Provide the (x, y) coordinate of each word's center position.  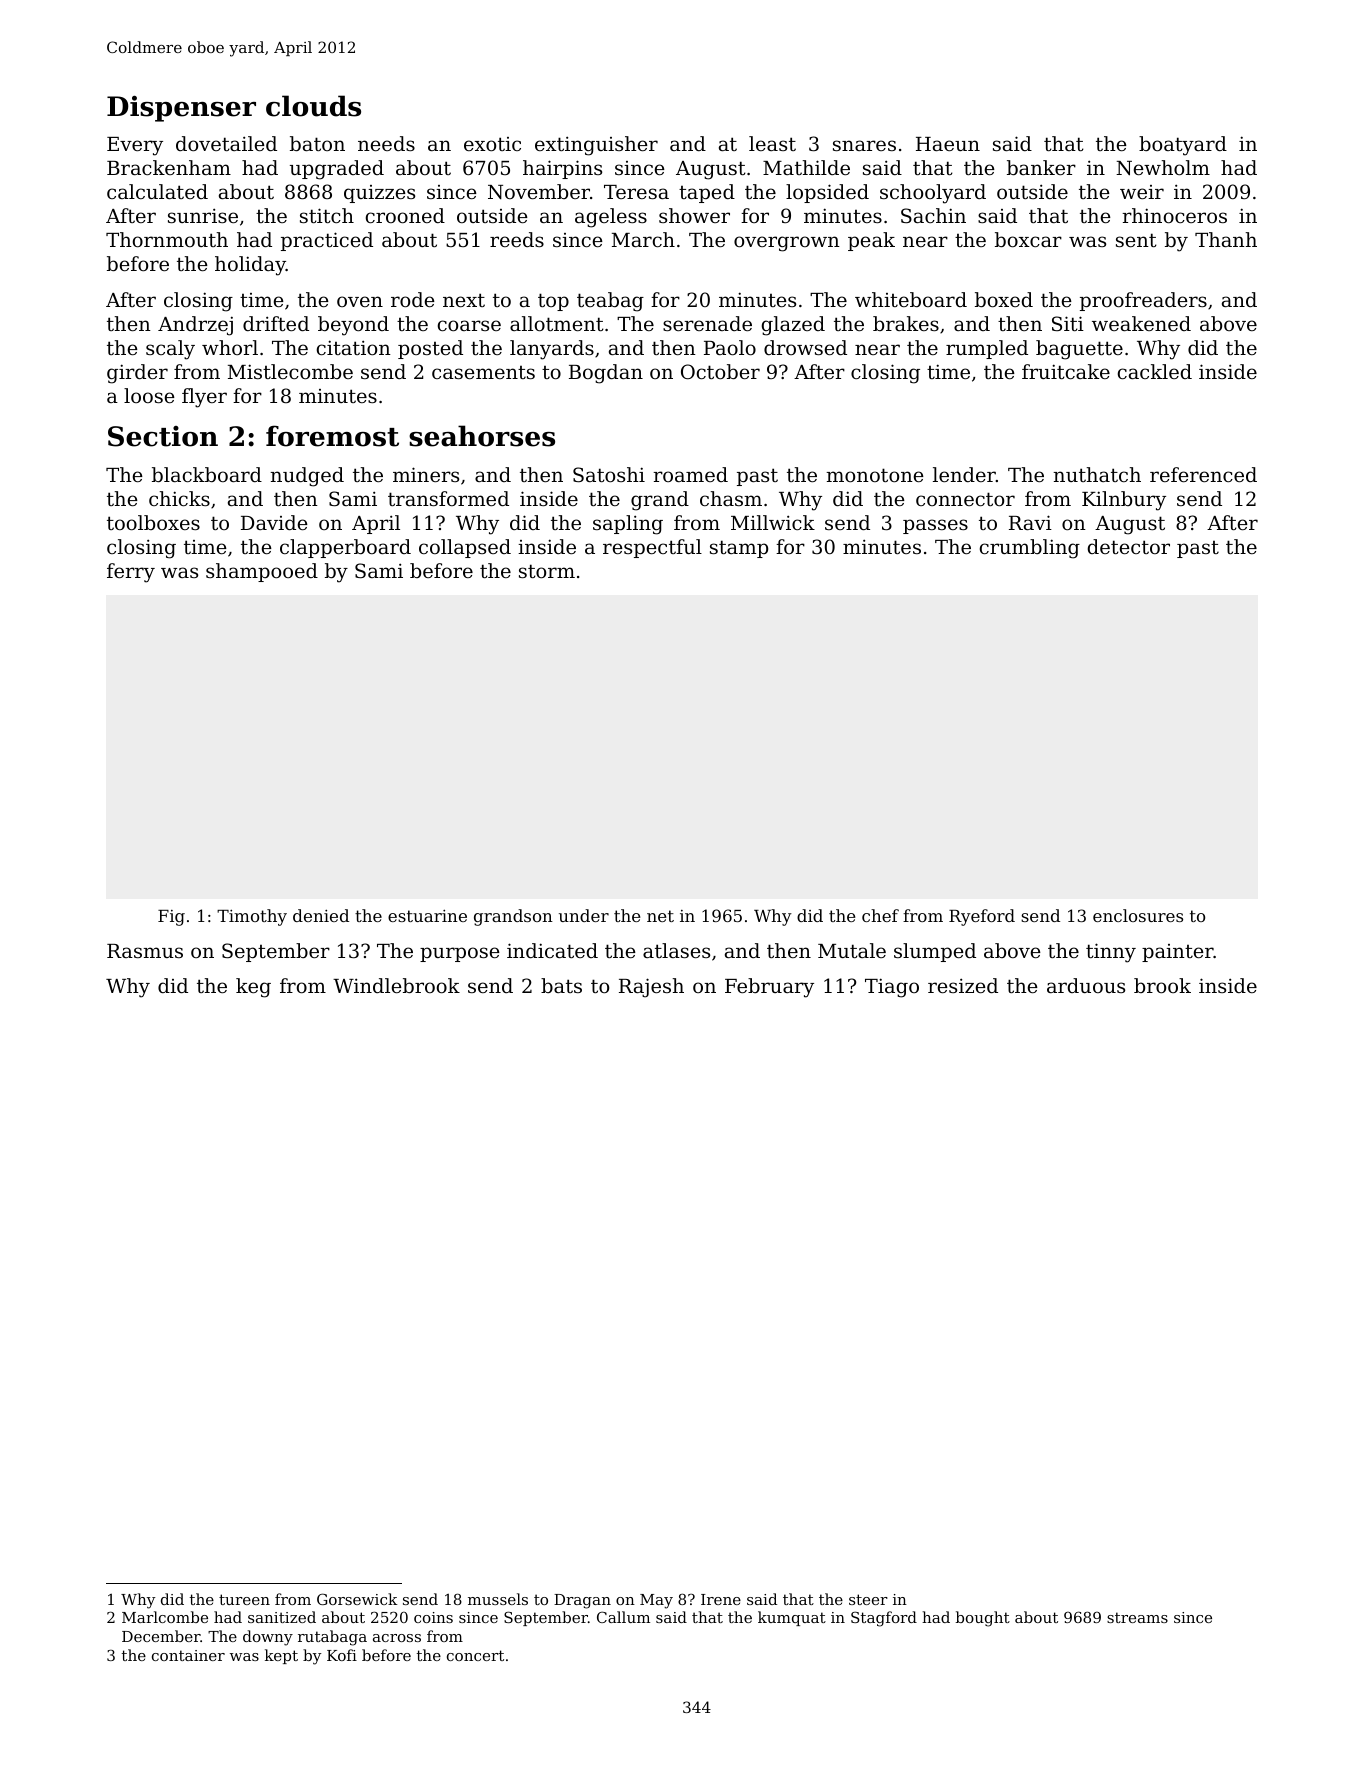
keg (253, 988)
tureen (244, 1599)
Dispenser (181, 109)
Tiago (892, 988)
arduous (1086, 985)
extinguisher (596, 146)
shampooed (262, 572)
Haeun (948, 144)
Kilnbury (1124, 501)
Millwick (773, 522)
